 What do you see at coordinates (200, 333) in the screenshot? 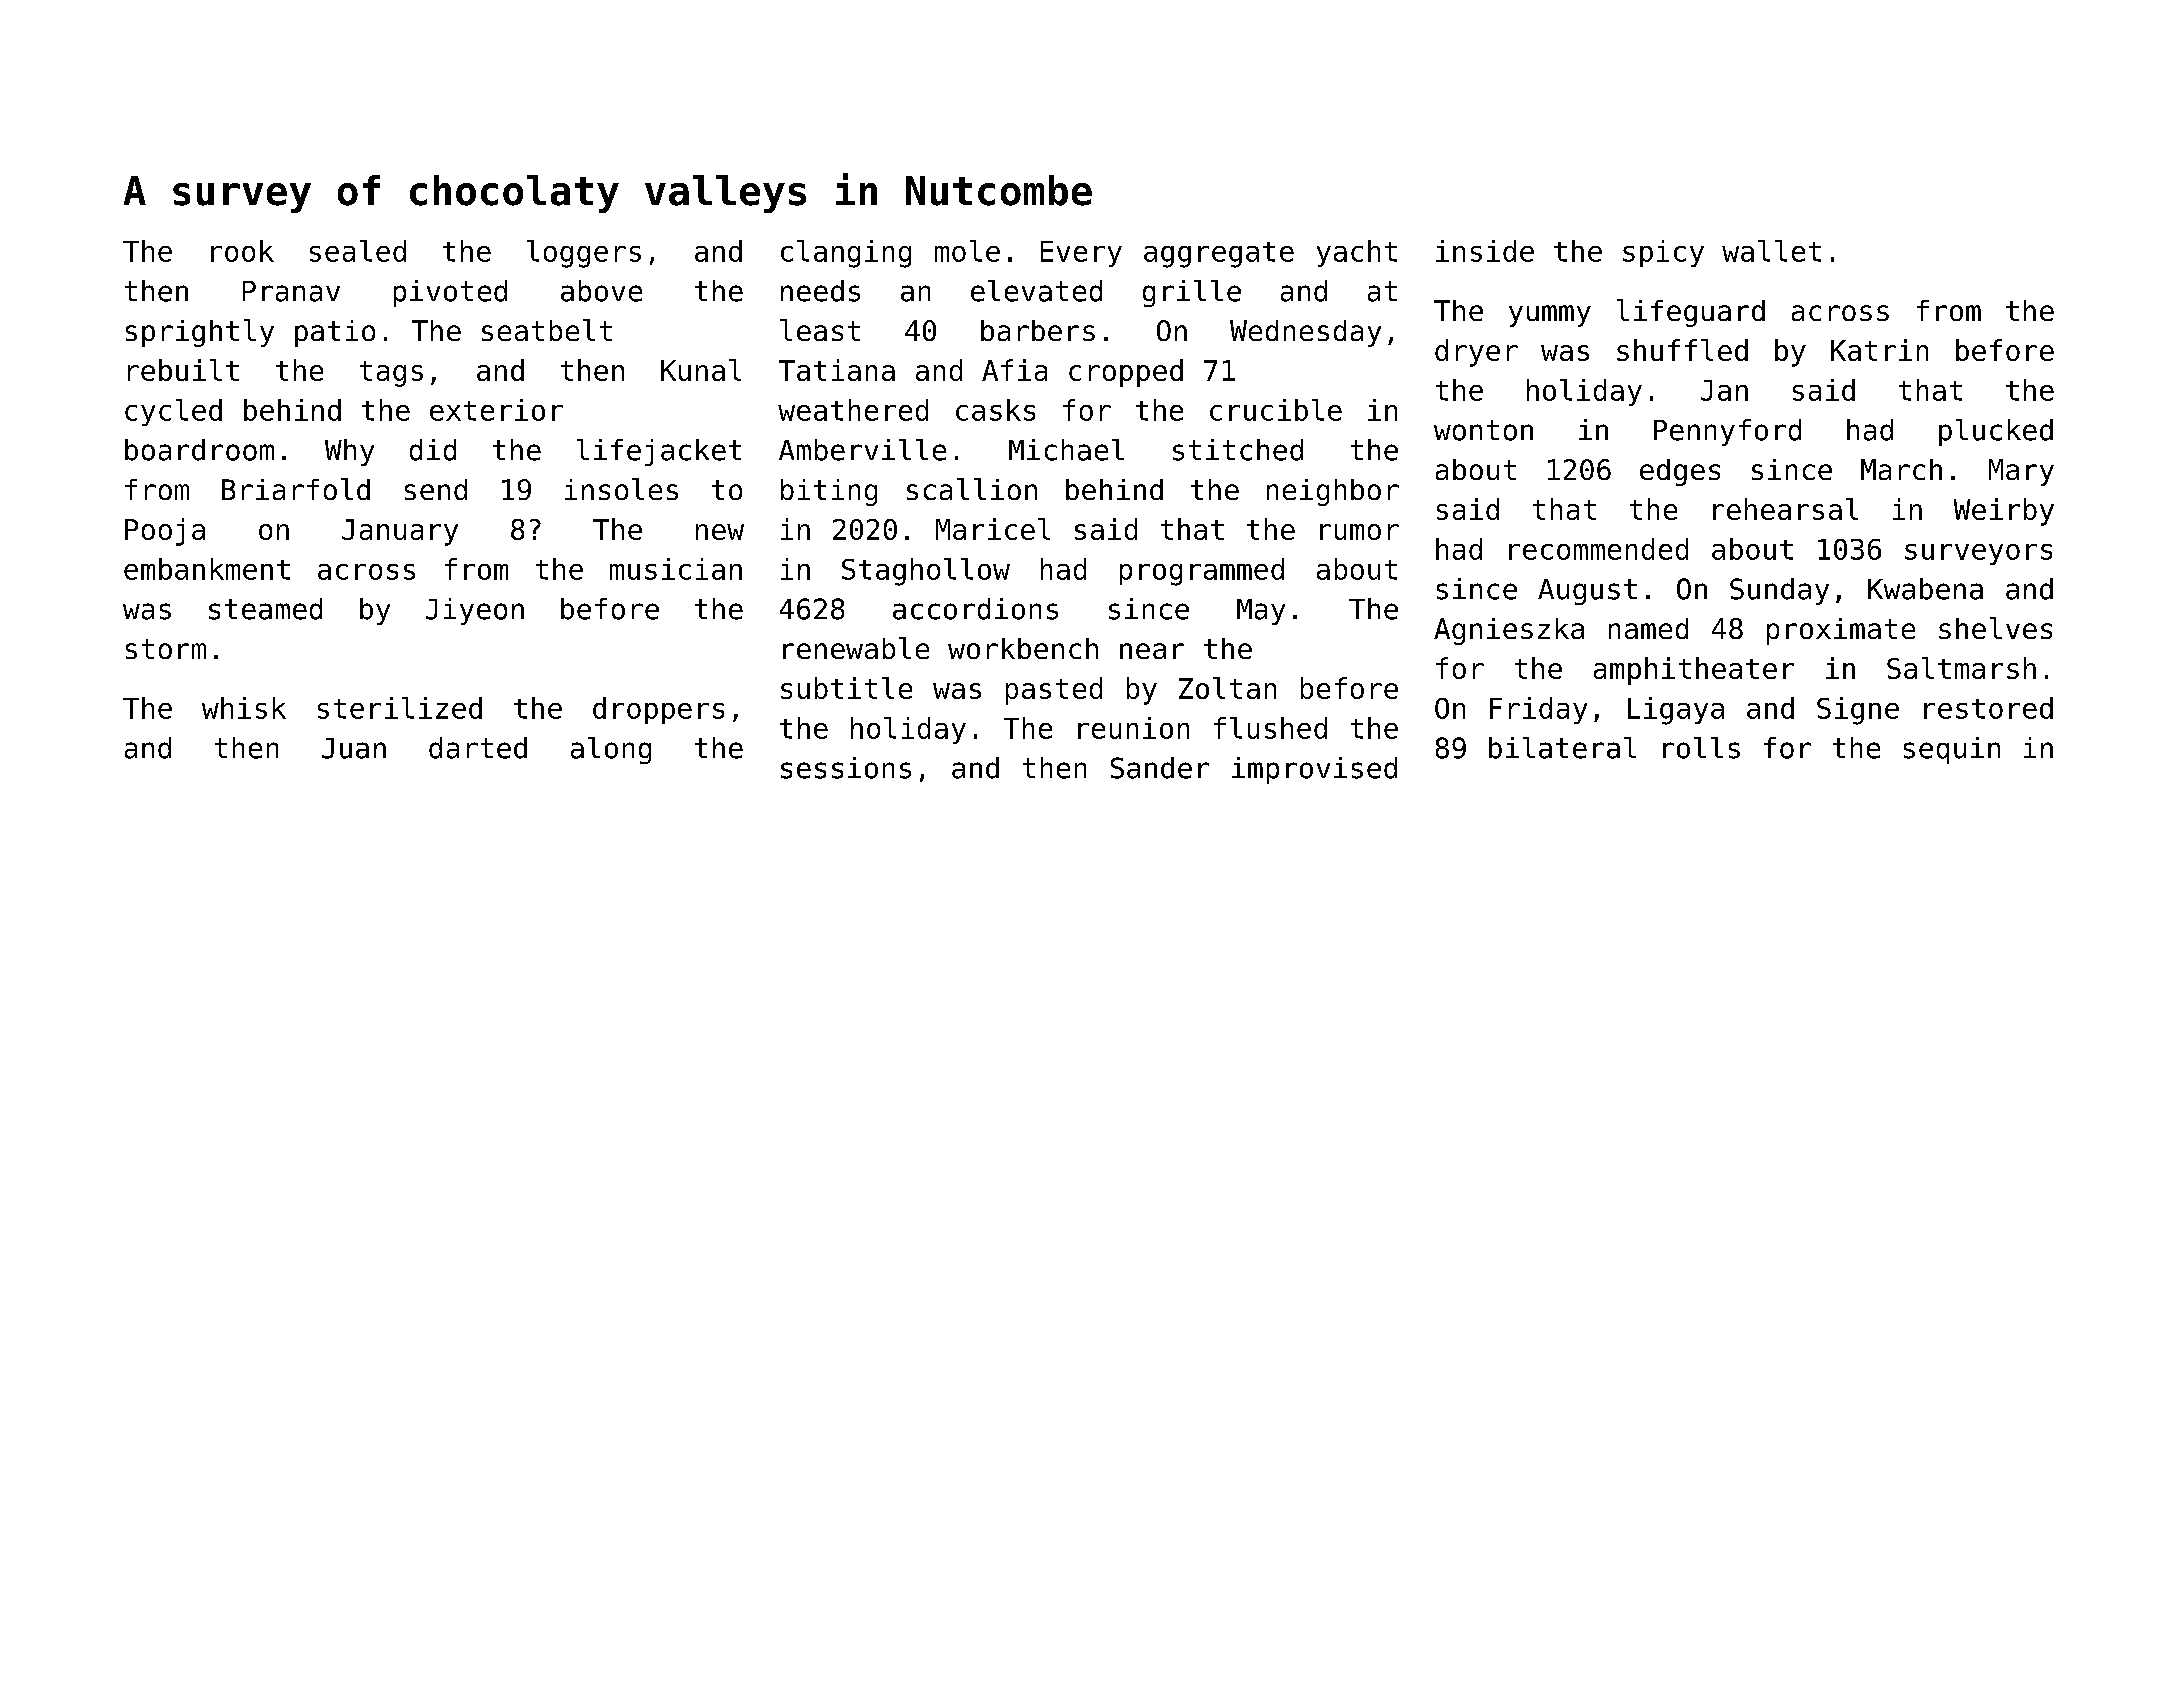
I see `sprightly` at bounding box center [200, 333].
